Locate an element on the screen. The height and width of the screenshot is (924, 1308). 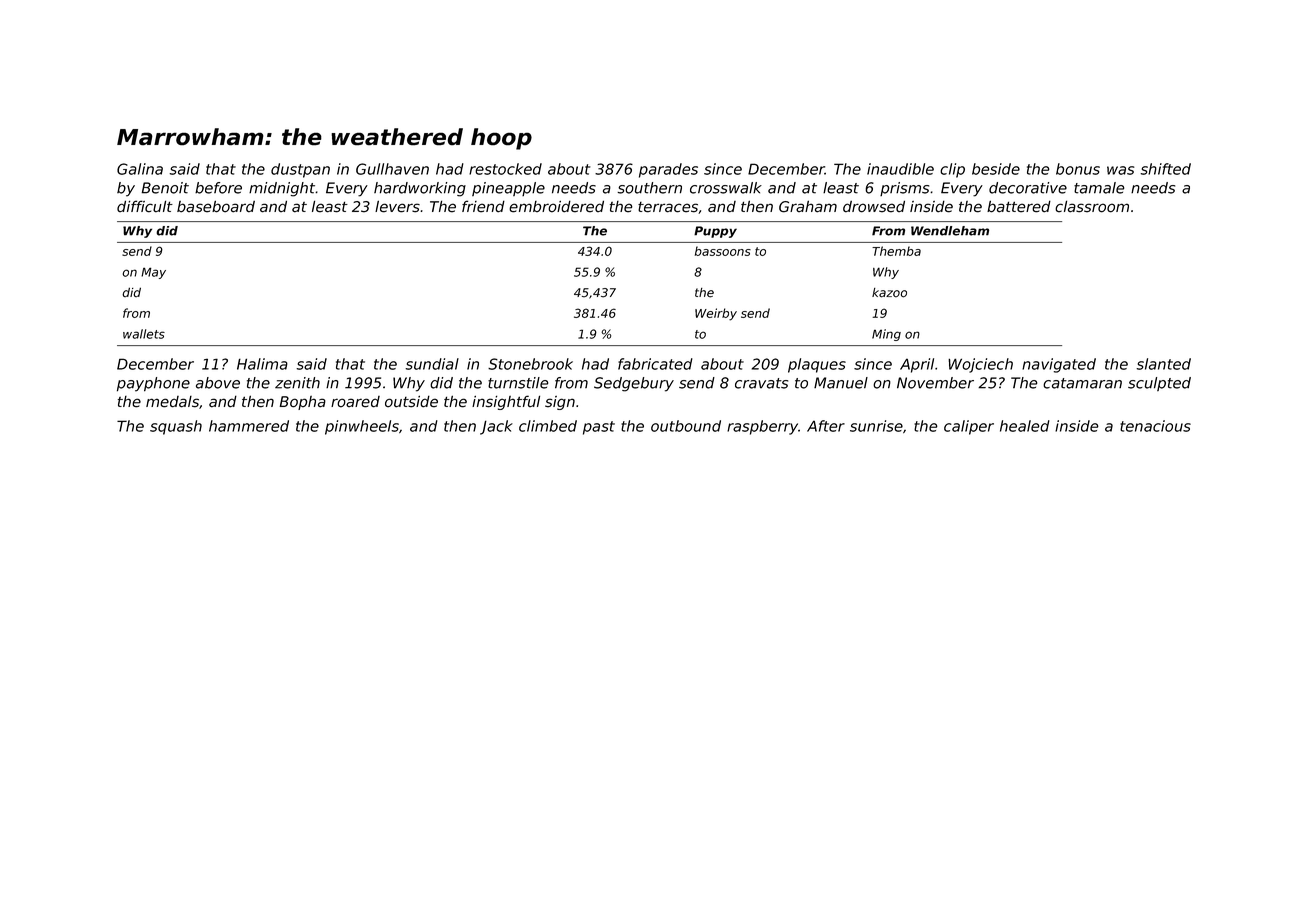
wallets is located at coordinates (144, 334).
